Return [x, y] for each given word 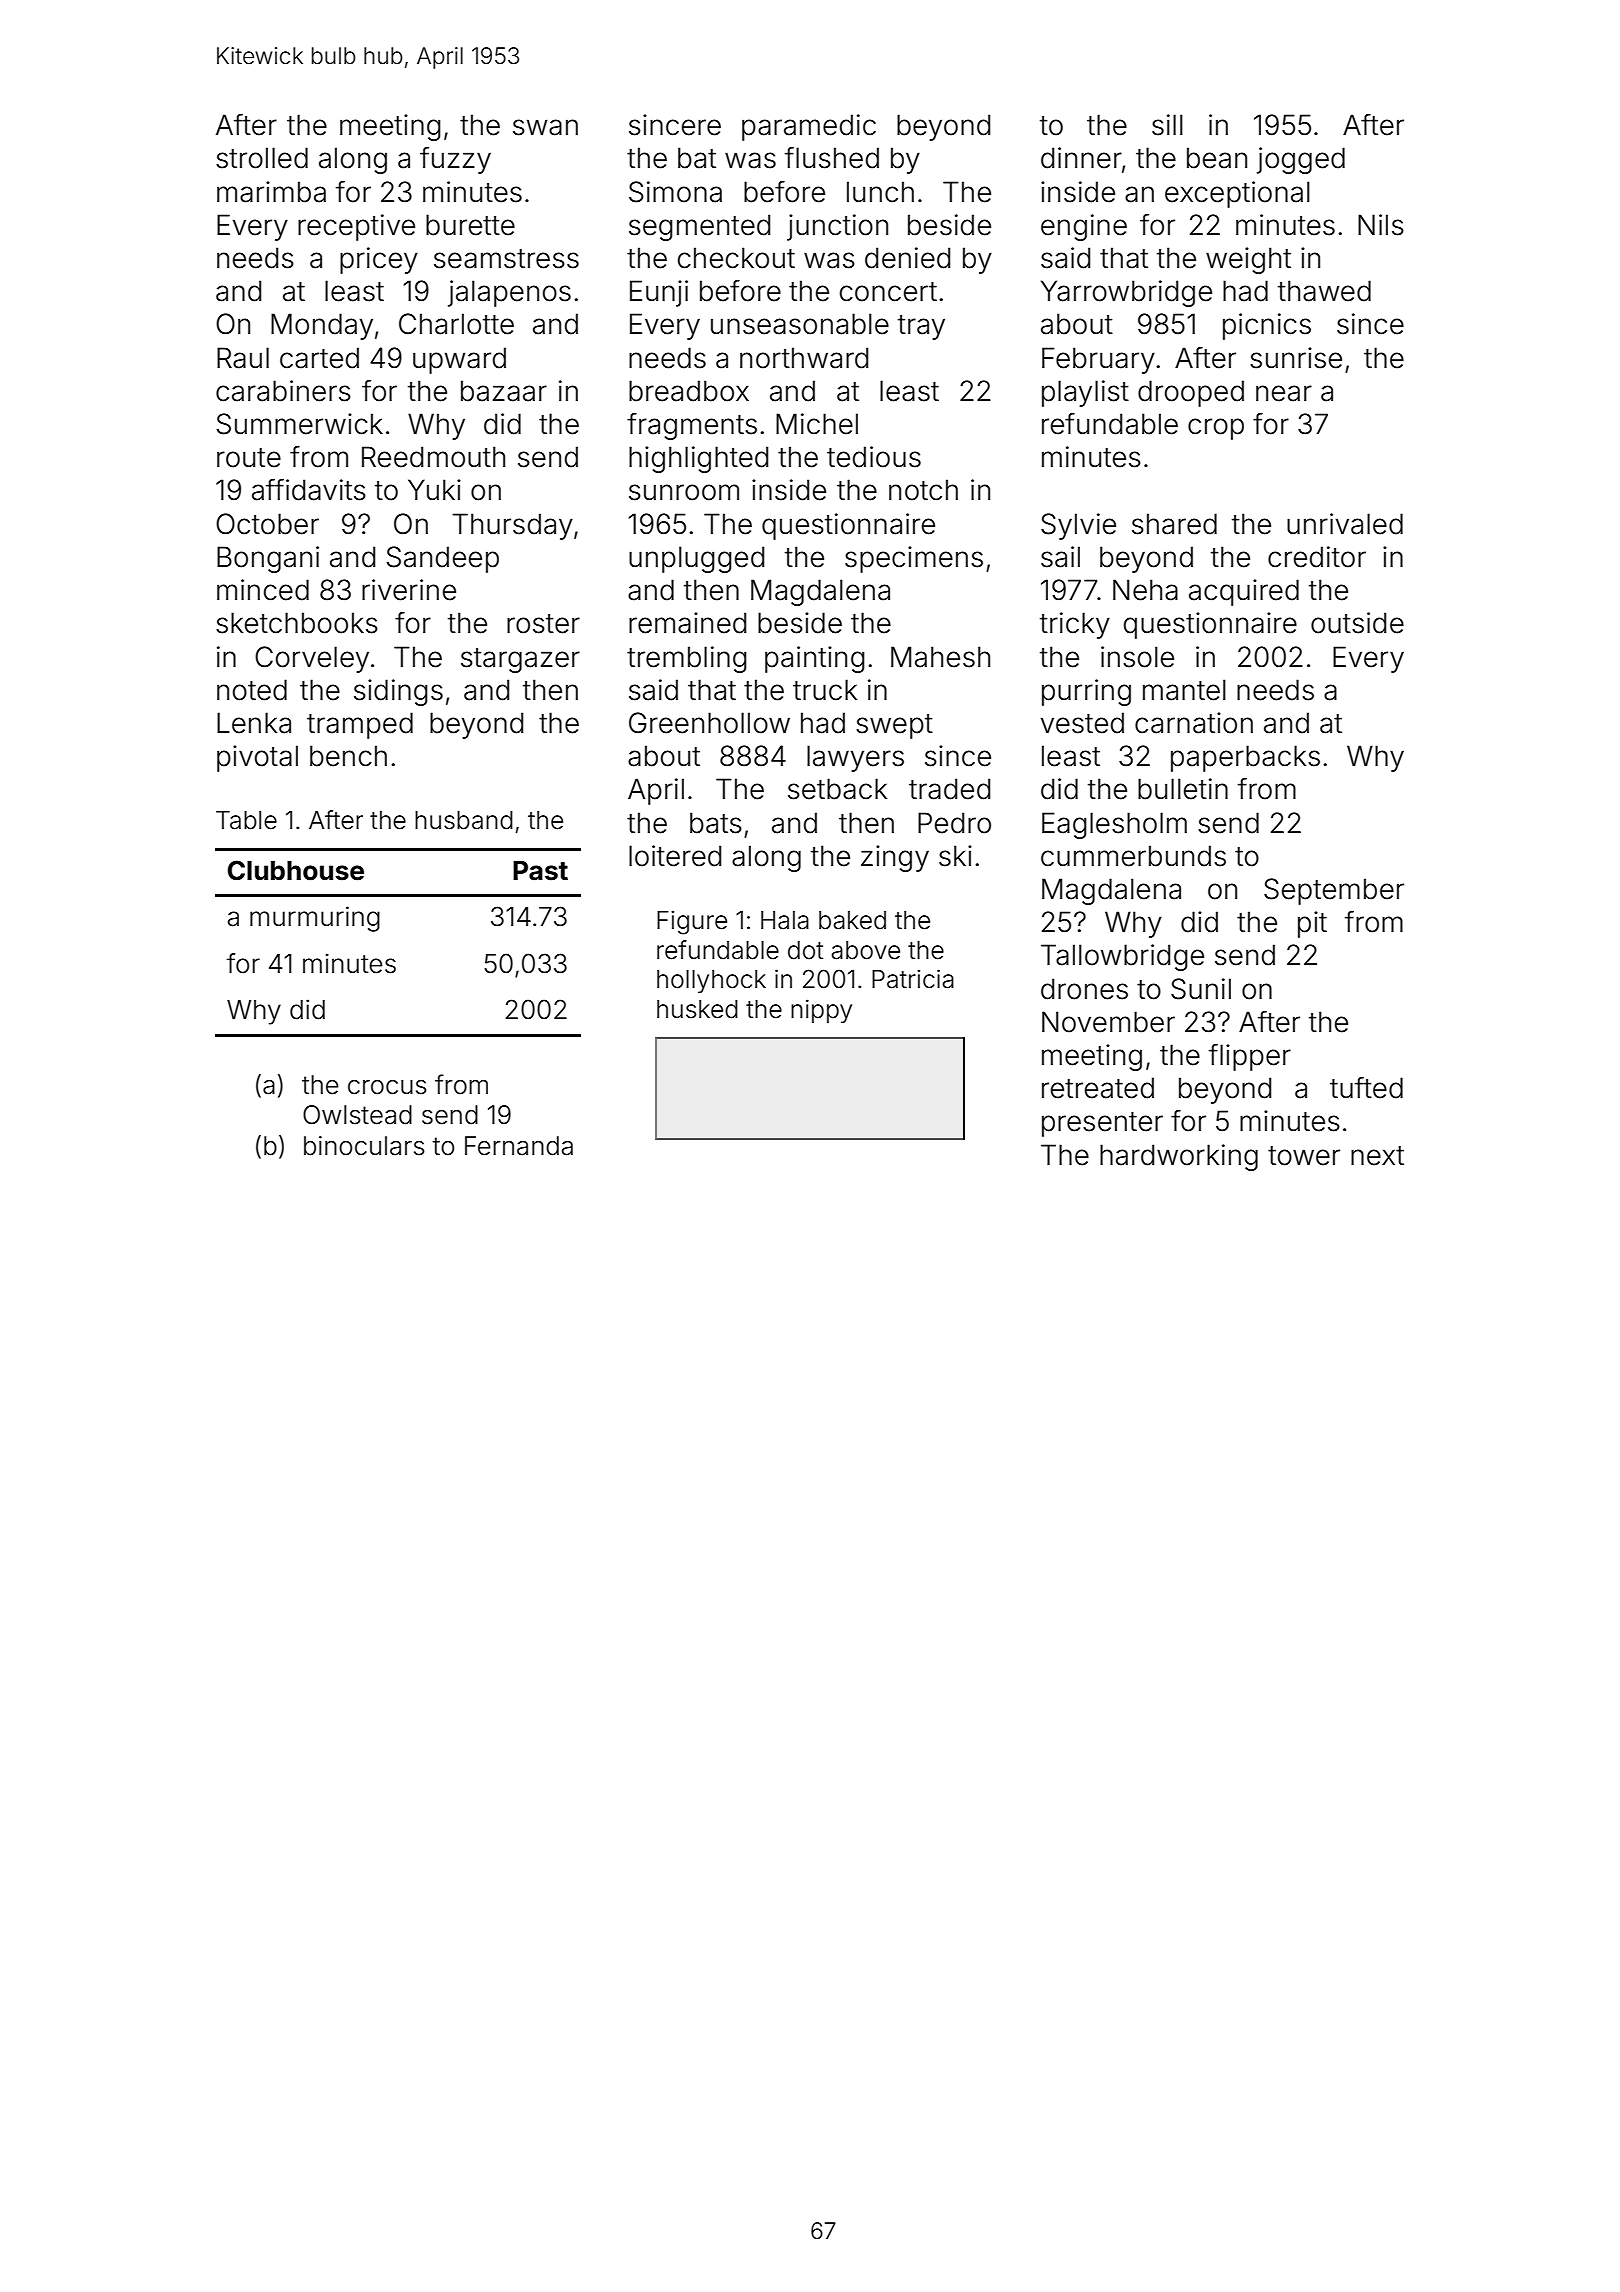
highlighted [698, 459]
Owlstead [357, 1115]
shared [1174, 524]
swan [545, 127]
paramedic [809, 127]
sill [1167, 125]
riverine [409, 590]
